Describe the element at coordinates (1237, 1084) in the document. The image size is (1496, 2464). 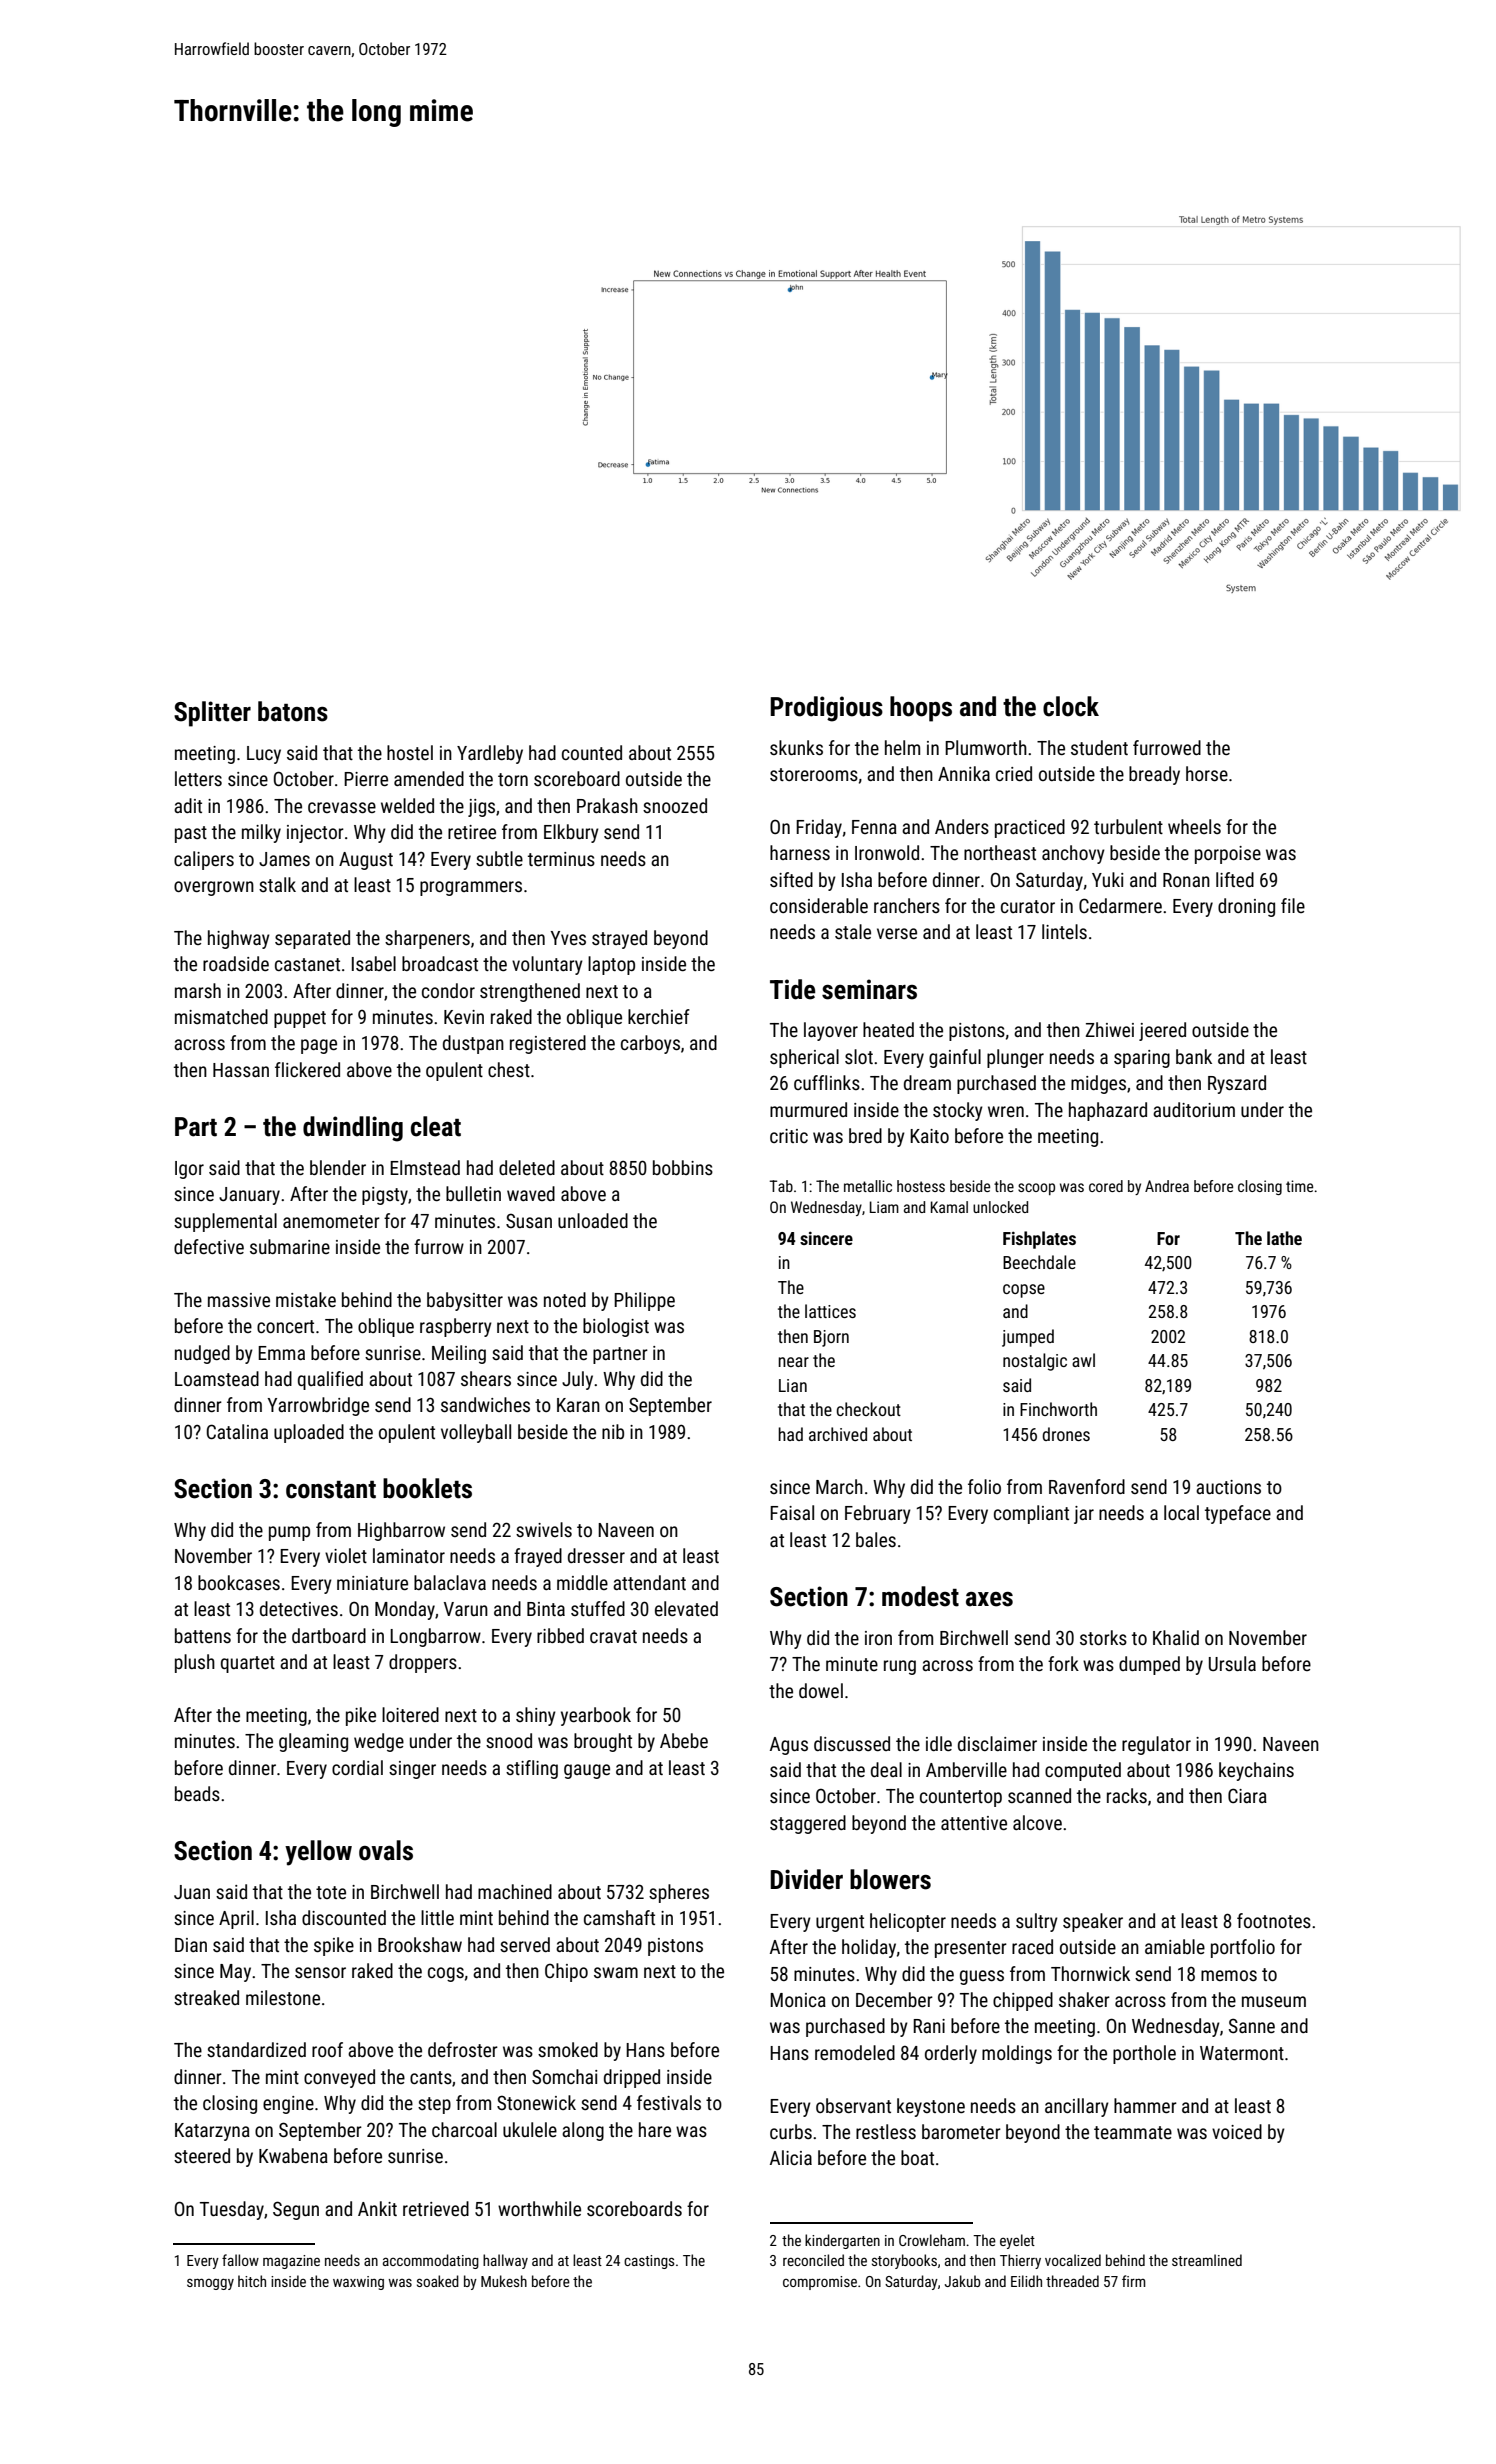
I see `Ryszard` at that location.
